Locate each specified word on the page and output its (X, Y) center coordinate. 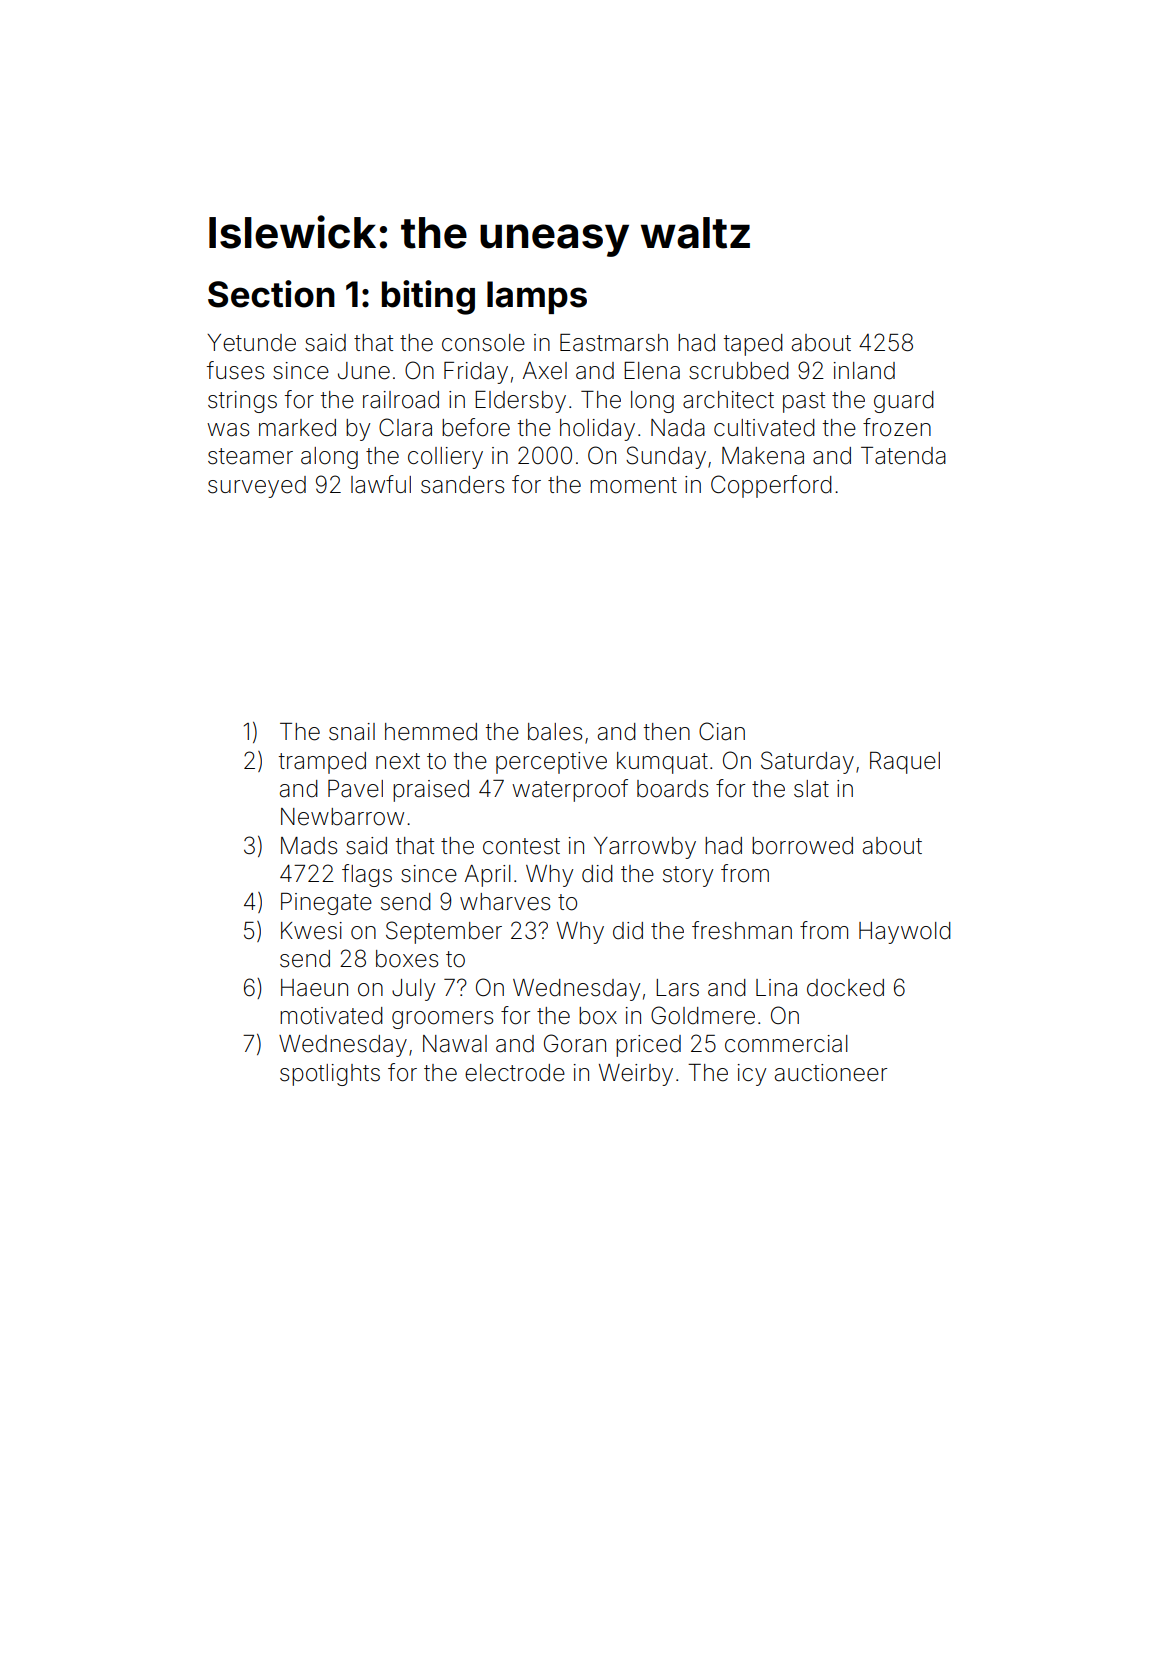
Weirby (636, 1075)
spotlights (330, 1075)
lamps (537, 297)
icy (752, 1075)
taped (753, 345)
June (364, 371)
